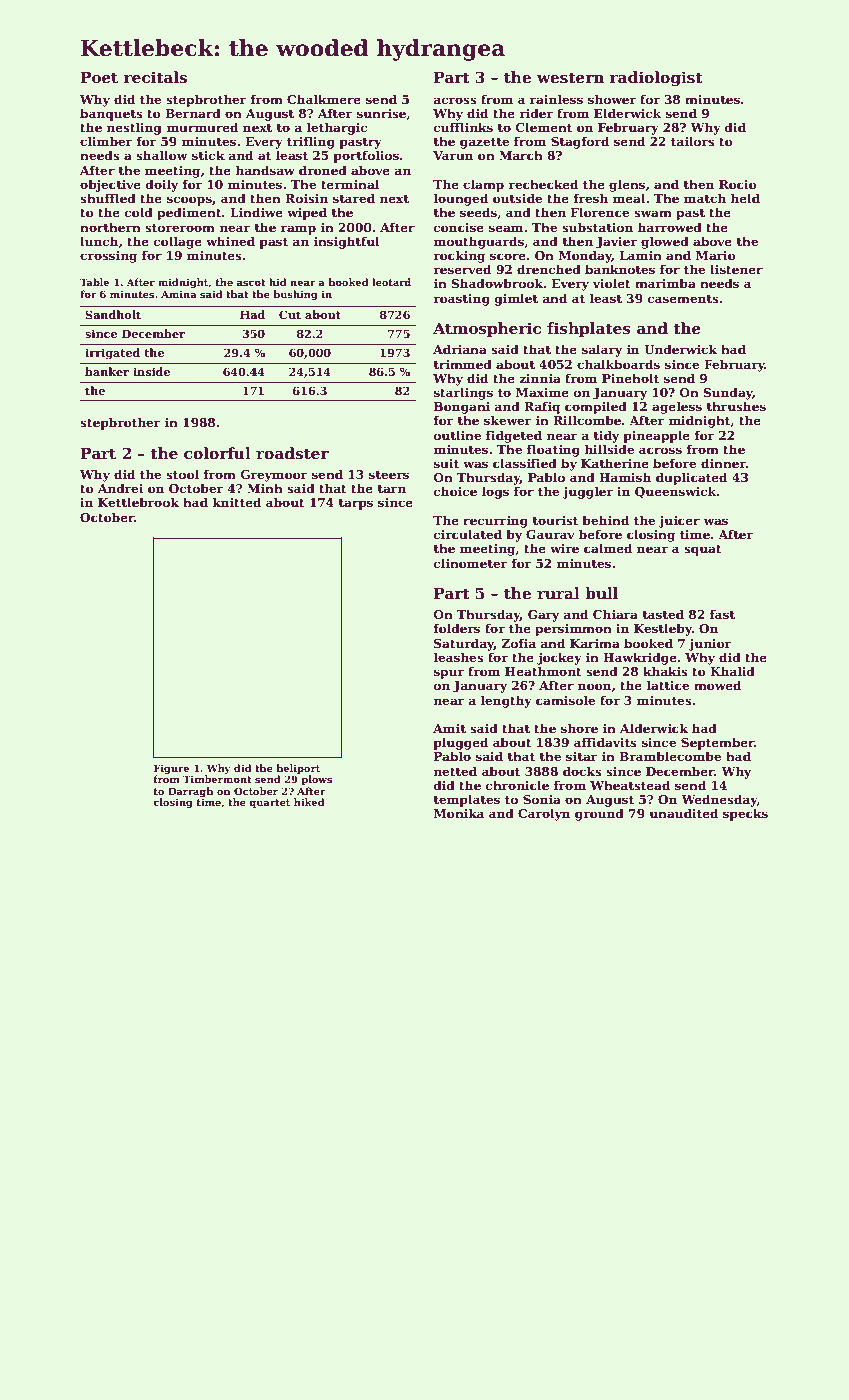 This screenshot has height=1400, width=849. I want to click on Bongani, so click(462, 408).
